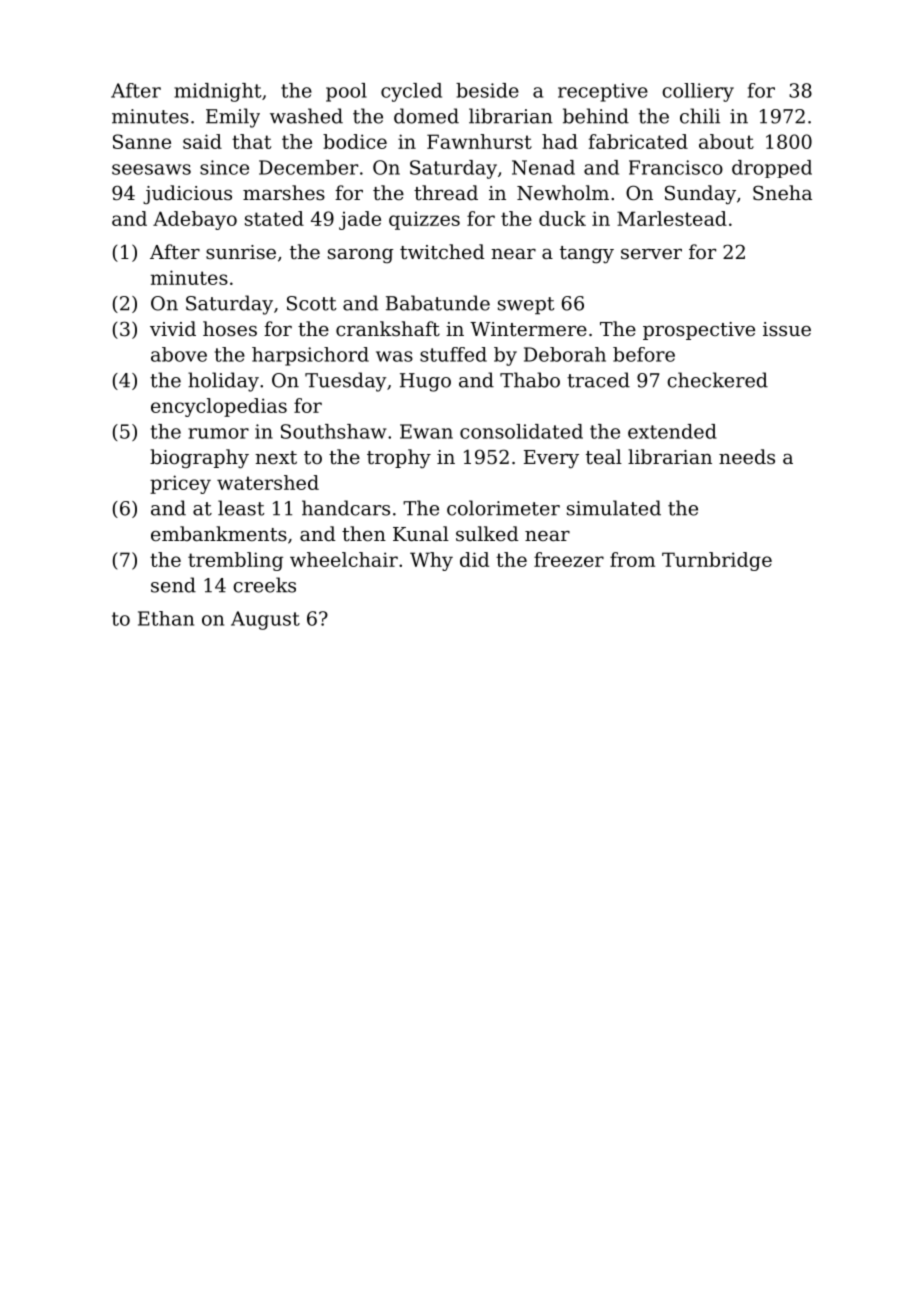 The height and width of the screenshot is (1311, 924). What do you see at coordinates (344, 559) in the screenshot?
I see `wheelchair` at bounding box center [344, 559].
